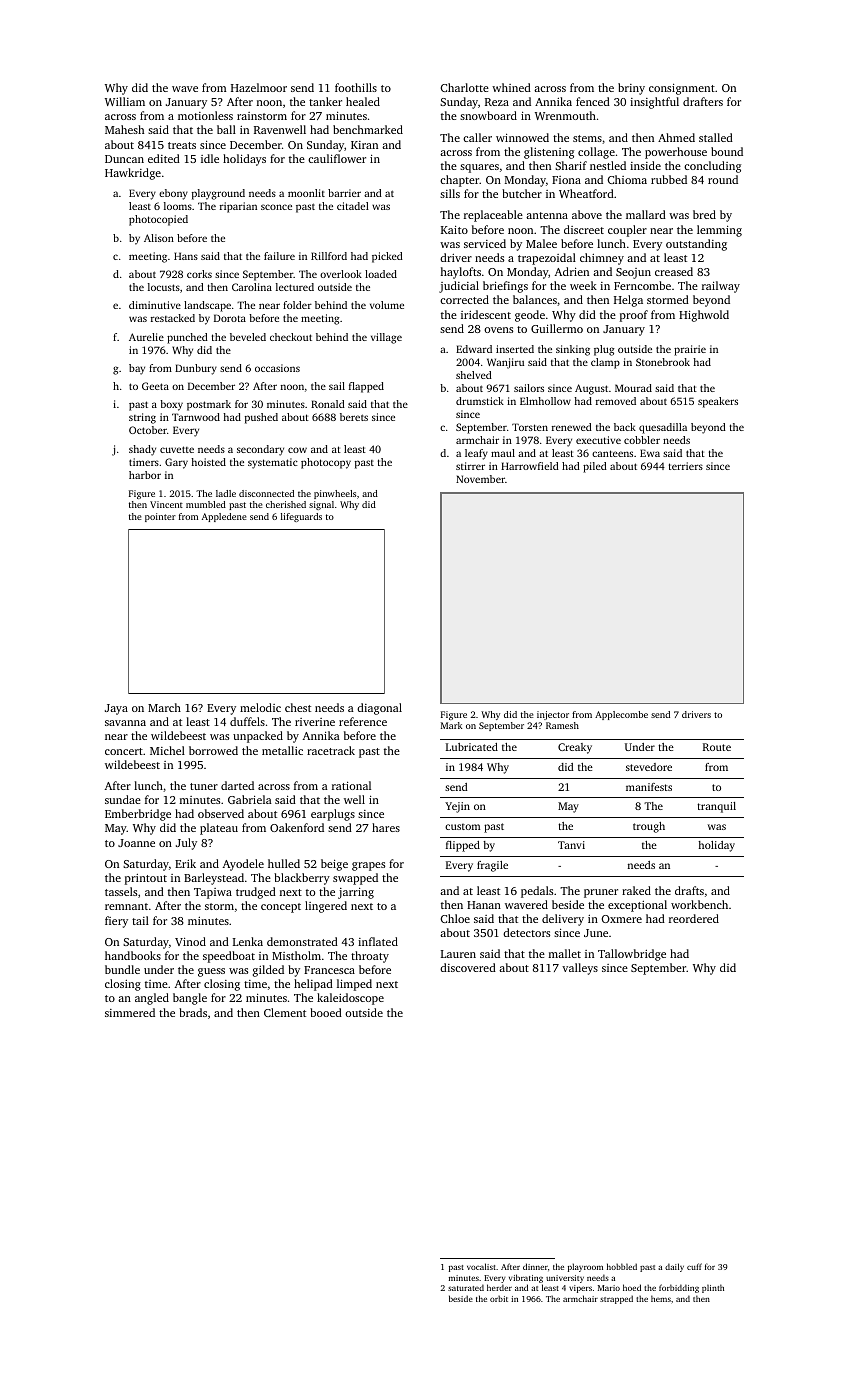  I want to click on trough, so click(649, 827).
